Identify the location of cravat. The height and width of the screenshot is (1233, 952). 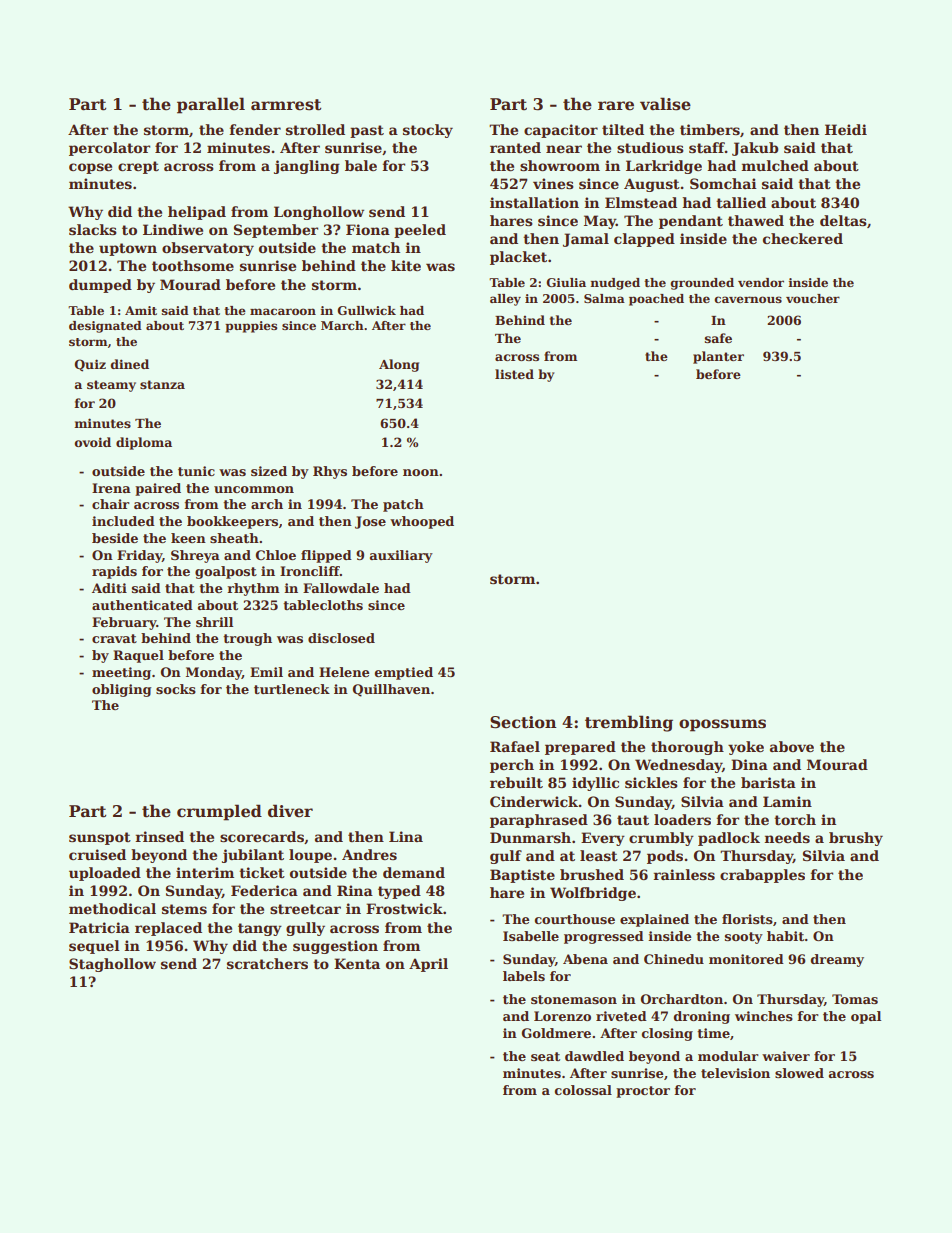
(114, 638).
